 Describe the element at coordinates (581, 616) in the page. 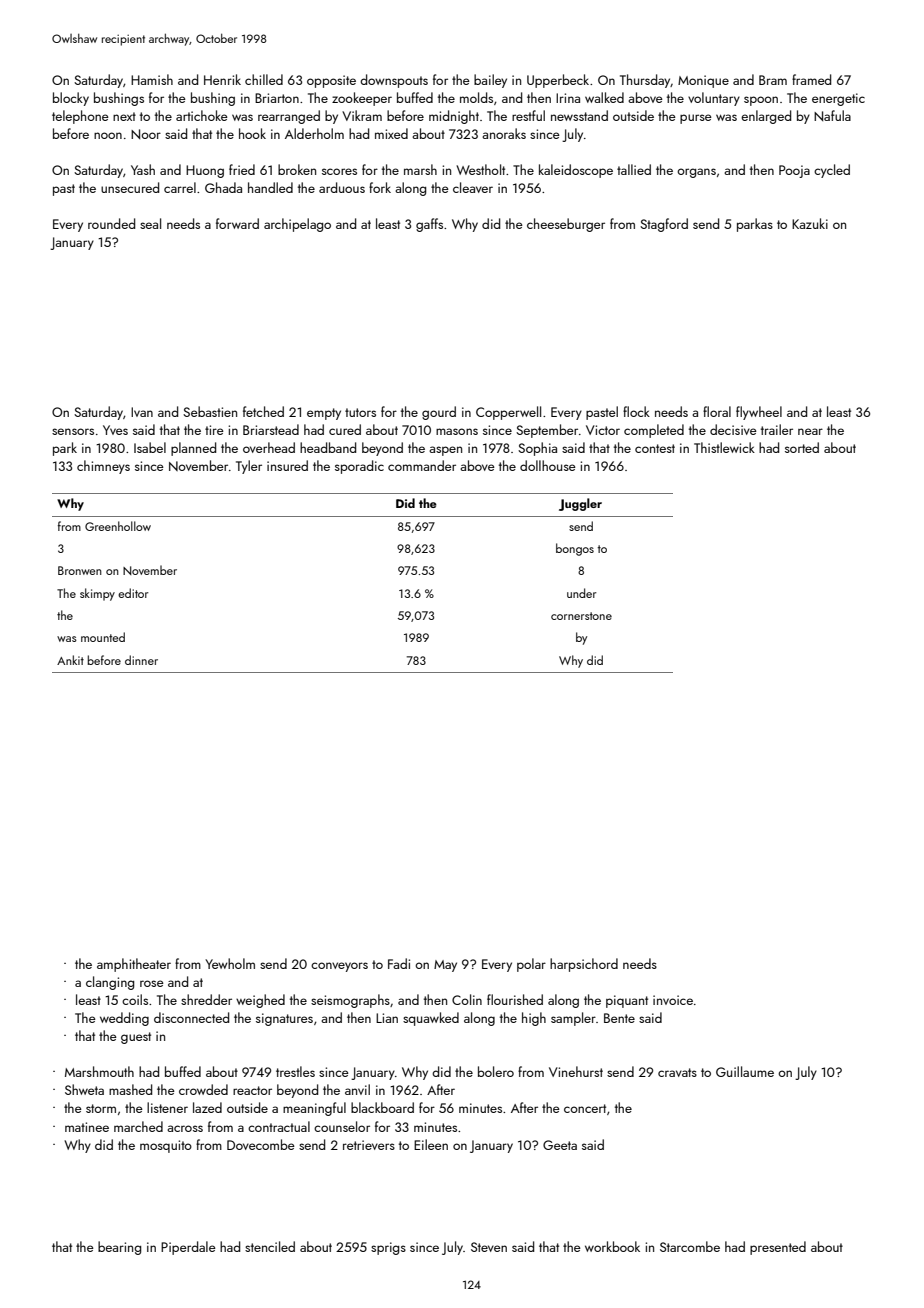

I see `cornerstone` at that location.
